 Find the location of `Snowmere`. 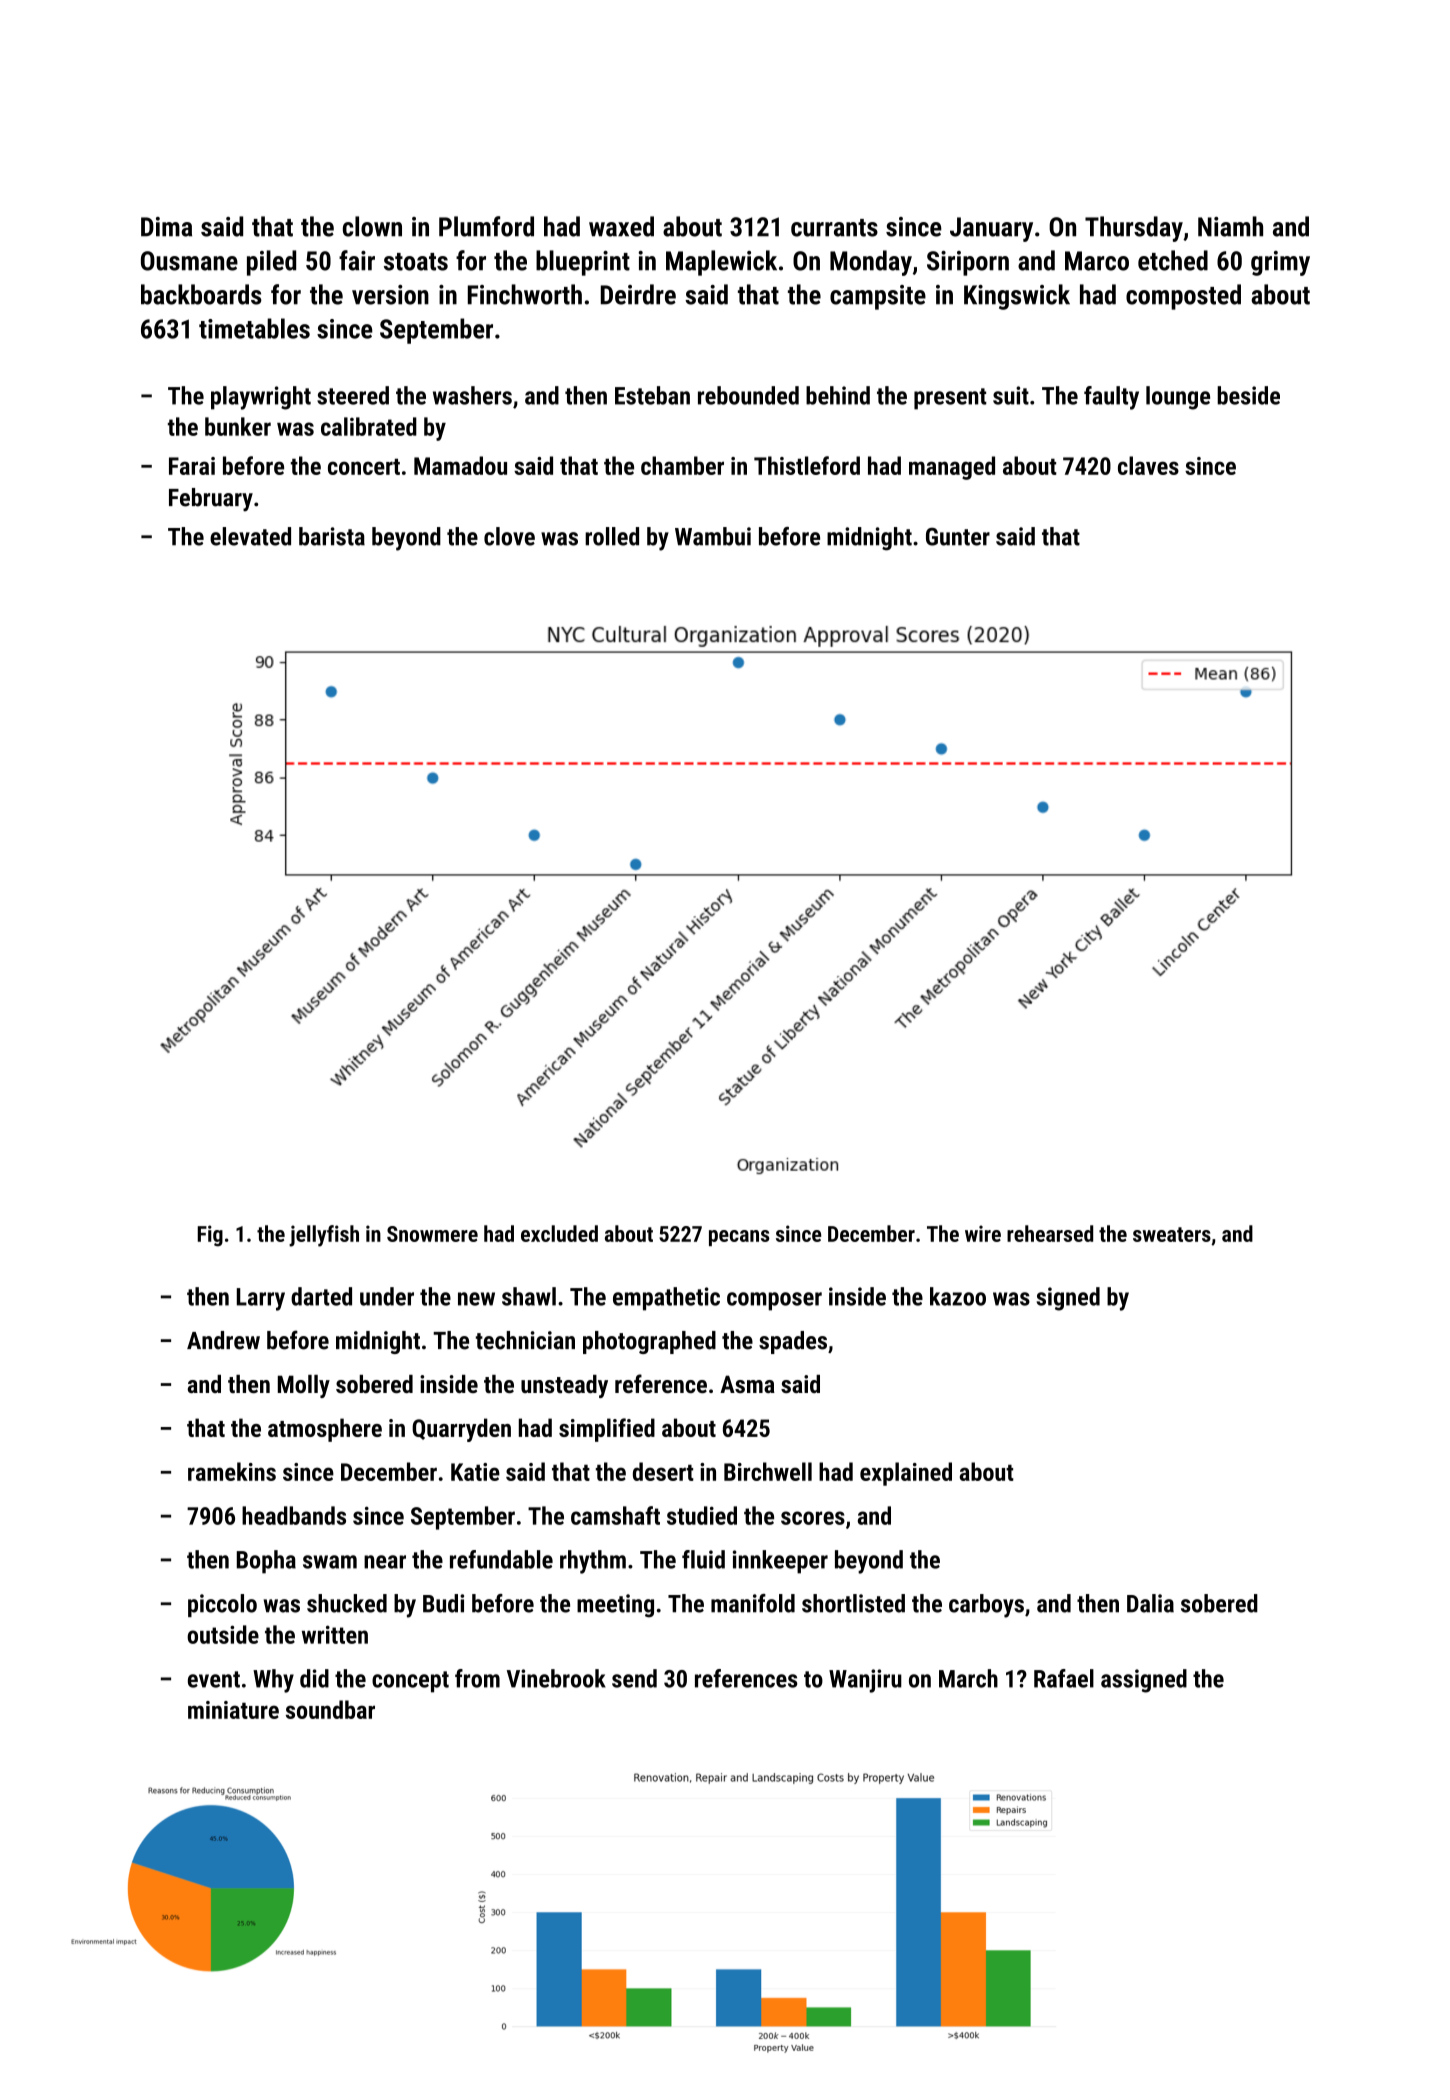

Snowmere is located at coordinates (432, 1234).
